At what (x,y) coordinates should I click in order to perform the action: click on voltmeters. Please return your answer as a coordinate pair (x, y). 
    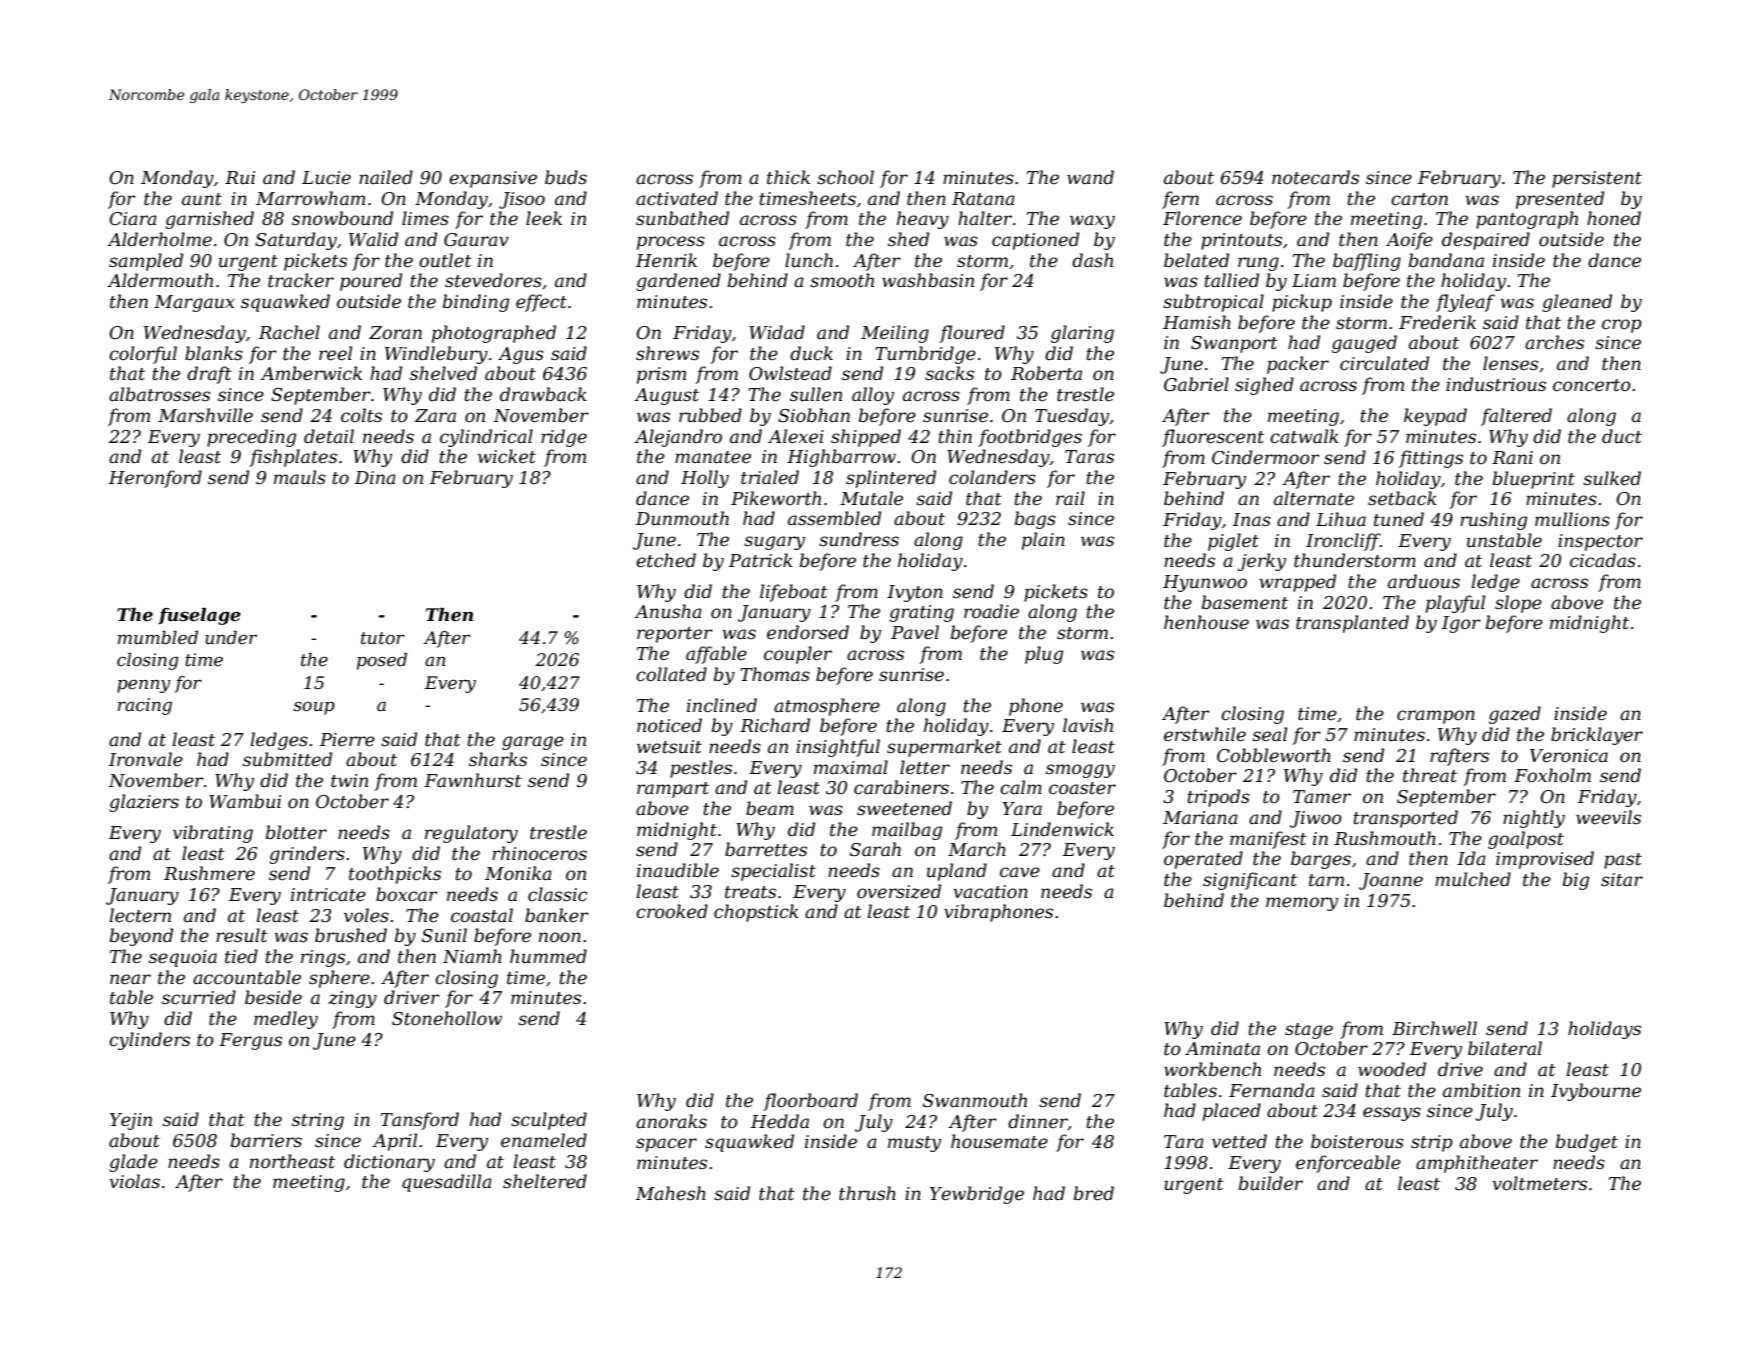
    Looking at the image, I should click on (1540, 1183).
